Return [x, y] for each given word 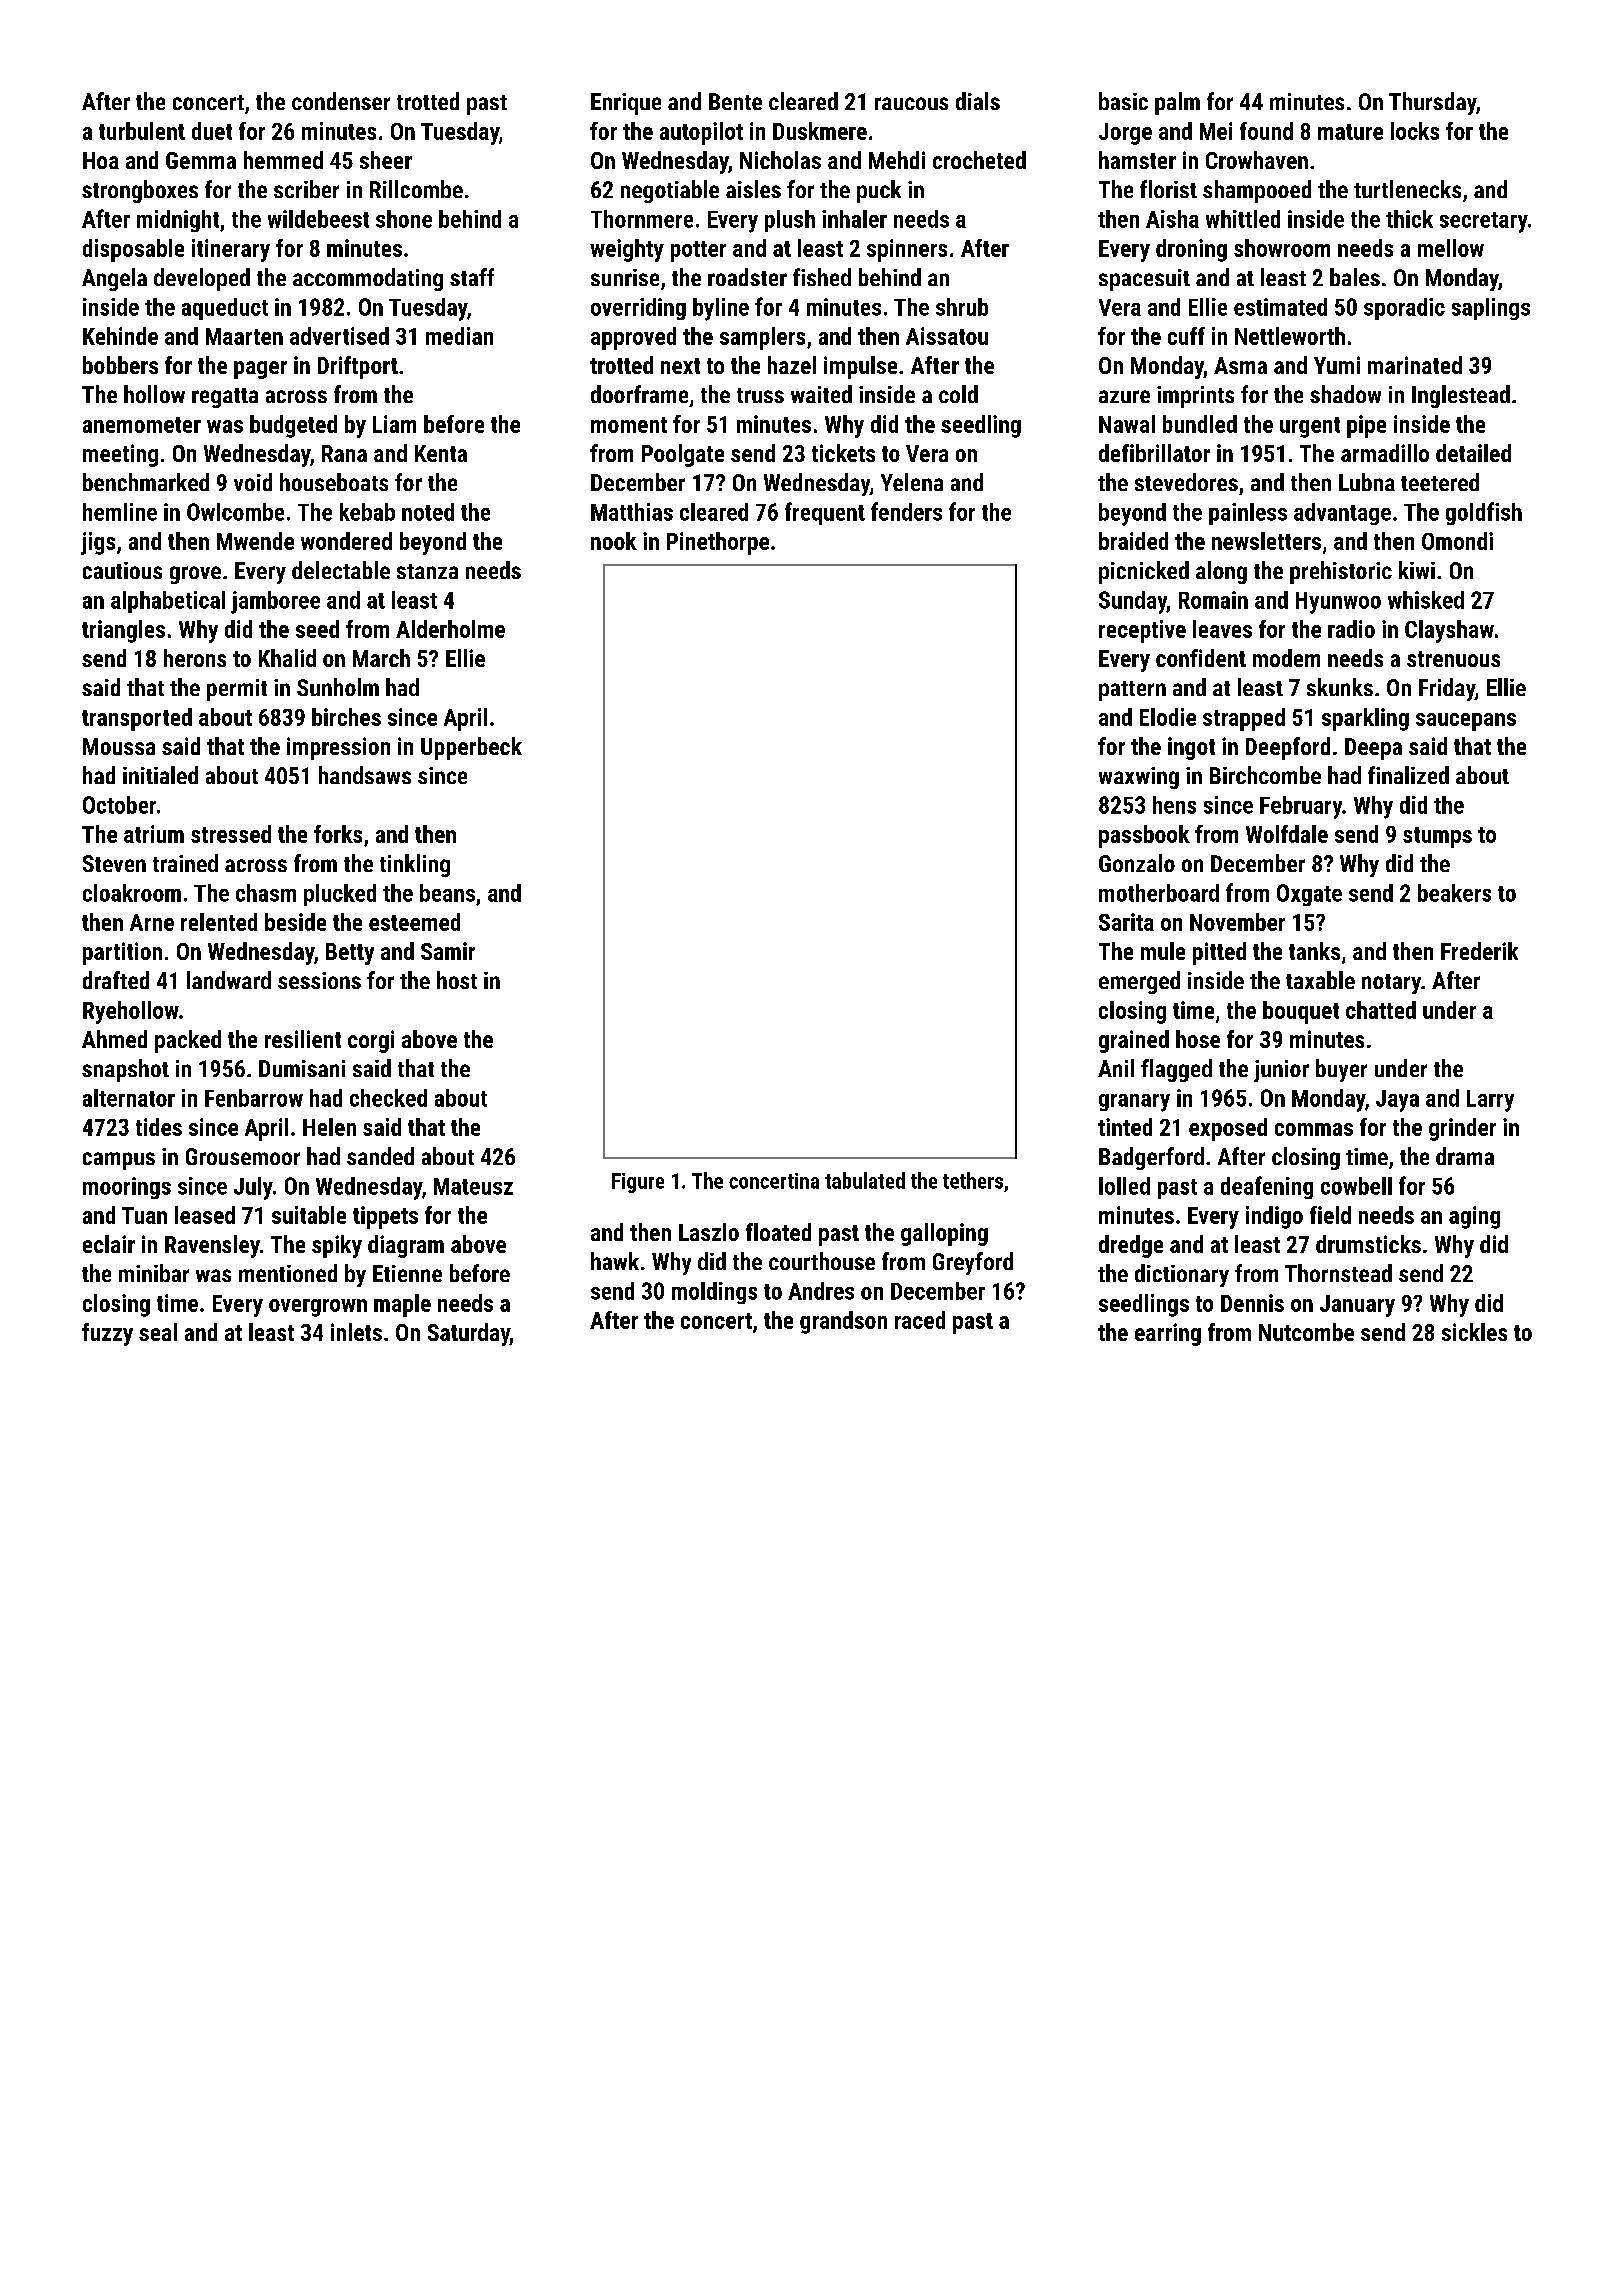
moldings [714, 1293]
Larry [1490, 1101]
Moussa [119, 746]
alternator [129, 1098]
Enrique [626, 104]
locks [1415, 131]
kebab [367, 512]
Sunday [1133, 602]
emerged [1139, 982]
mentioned [288, 1273]
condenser [341, 101]
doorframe [639, 394]
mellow [1451, 248]
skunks [1340, 687]
